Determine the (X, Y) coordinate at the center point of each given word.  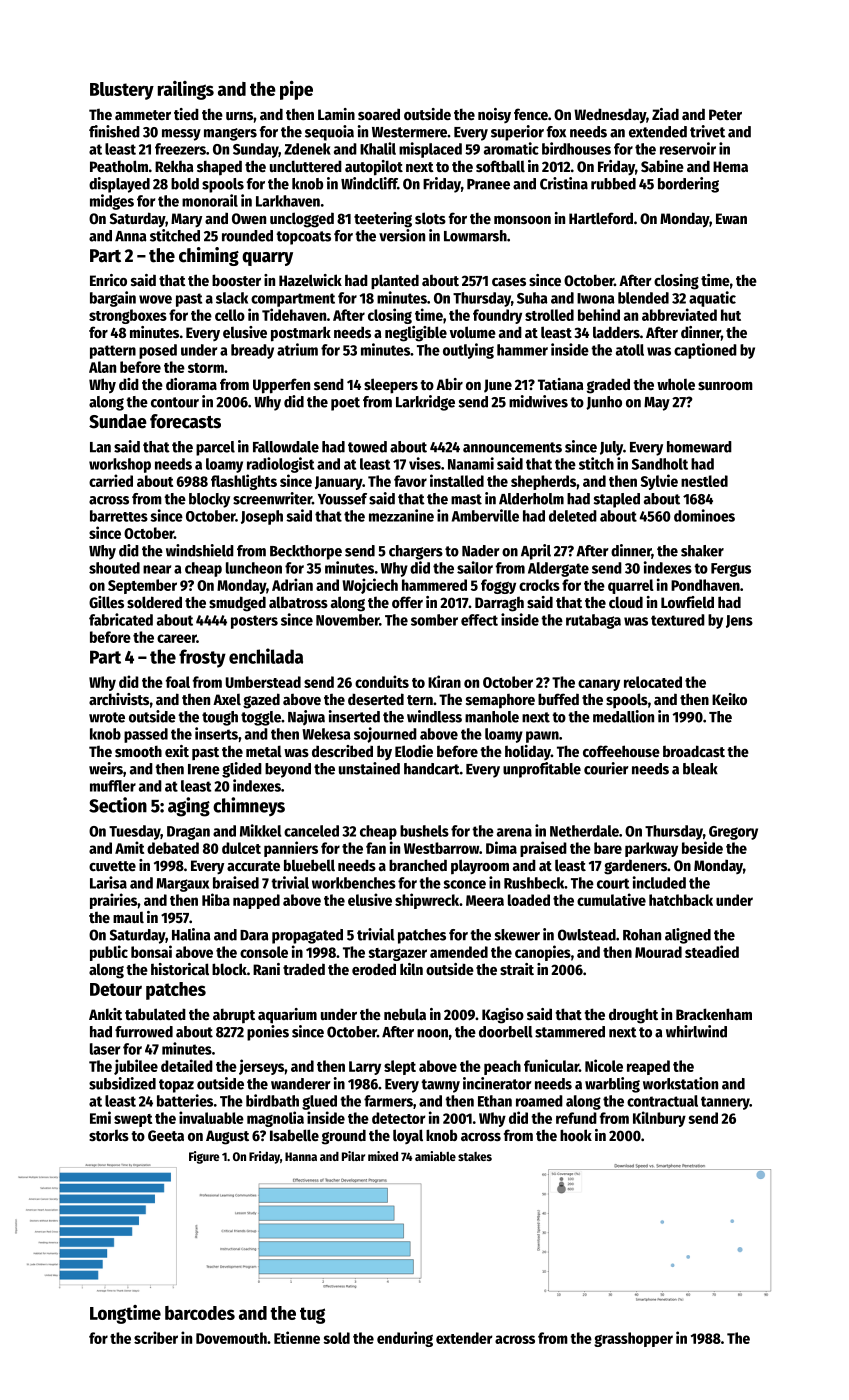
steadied (712, 951)
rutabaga (593, 621)
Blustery (122, 91)
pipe (296, 90)
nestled (704, 481)
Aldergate (558, 569)
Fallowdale (286, 447)
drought (633, 1016)
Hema (730, 166)
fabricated (121, 619)
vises (425, 463)
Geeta (166, 1135)
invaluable (211, 1117)
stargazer (397, 954)
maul (128, 917)
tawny (440, 1086)
